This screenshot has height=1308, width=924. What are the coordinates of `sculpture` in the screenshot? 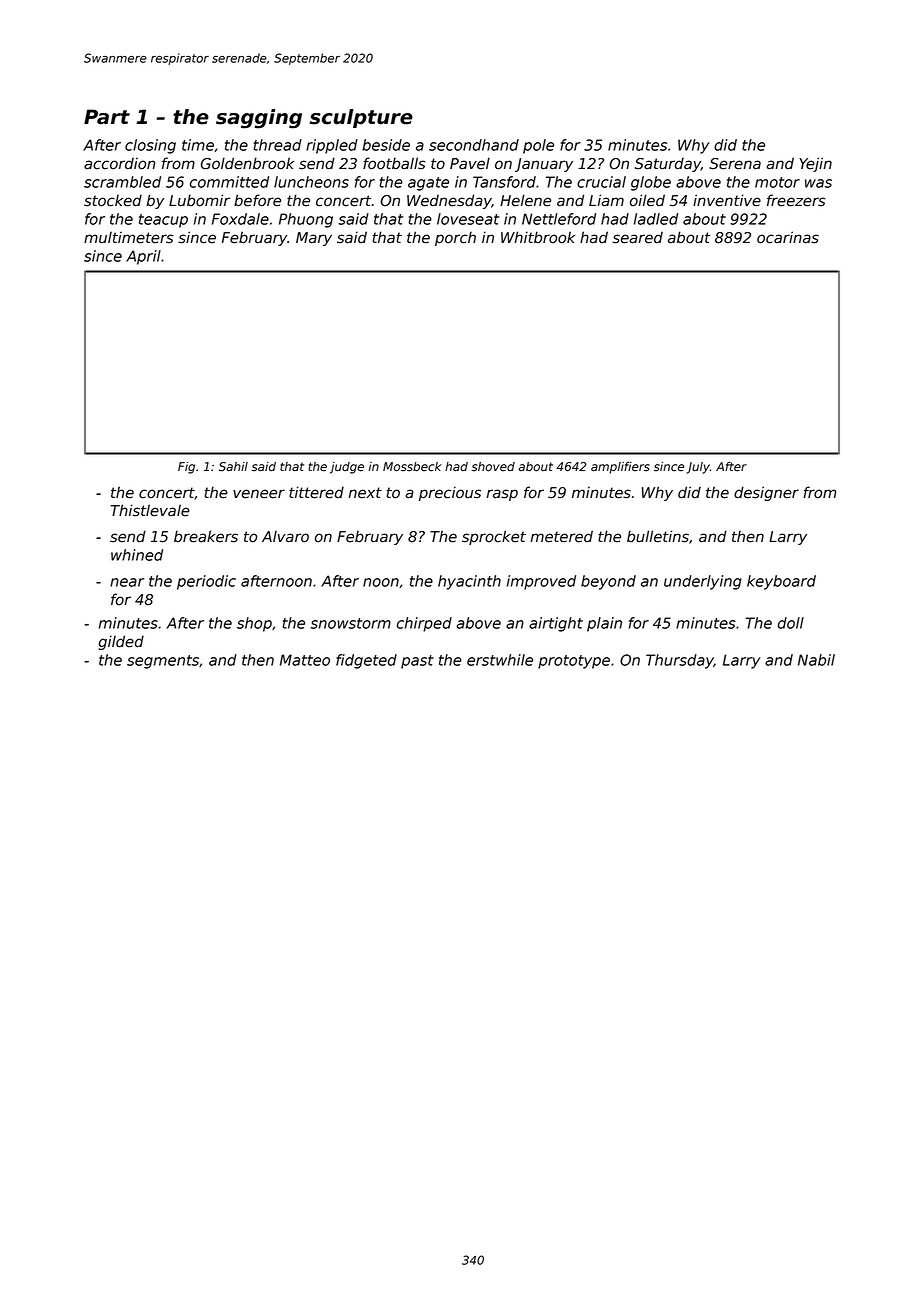 It's located at (361, 118).
